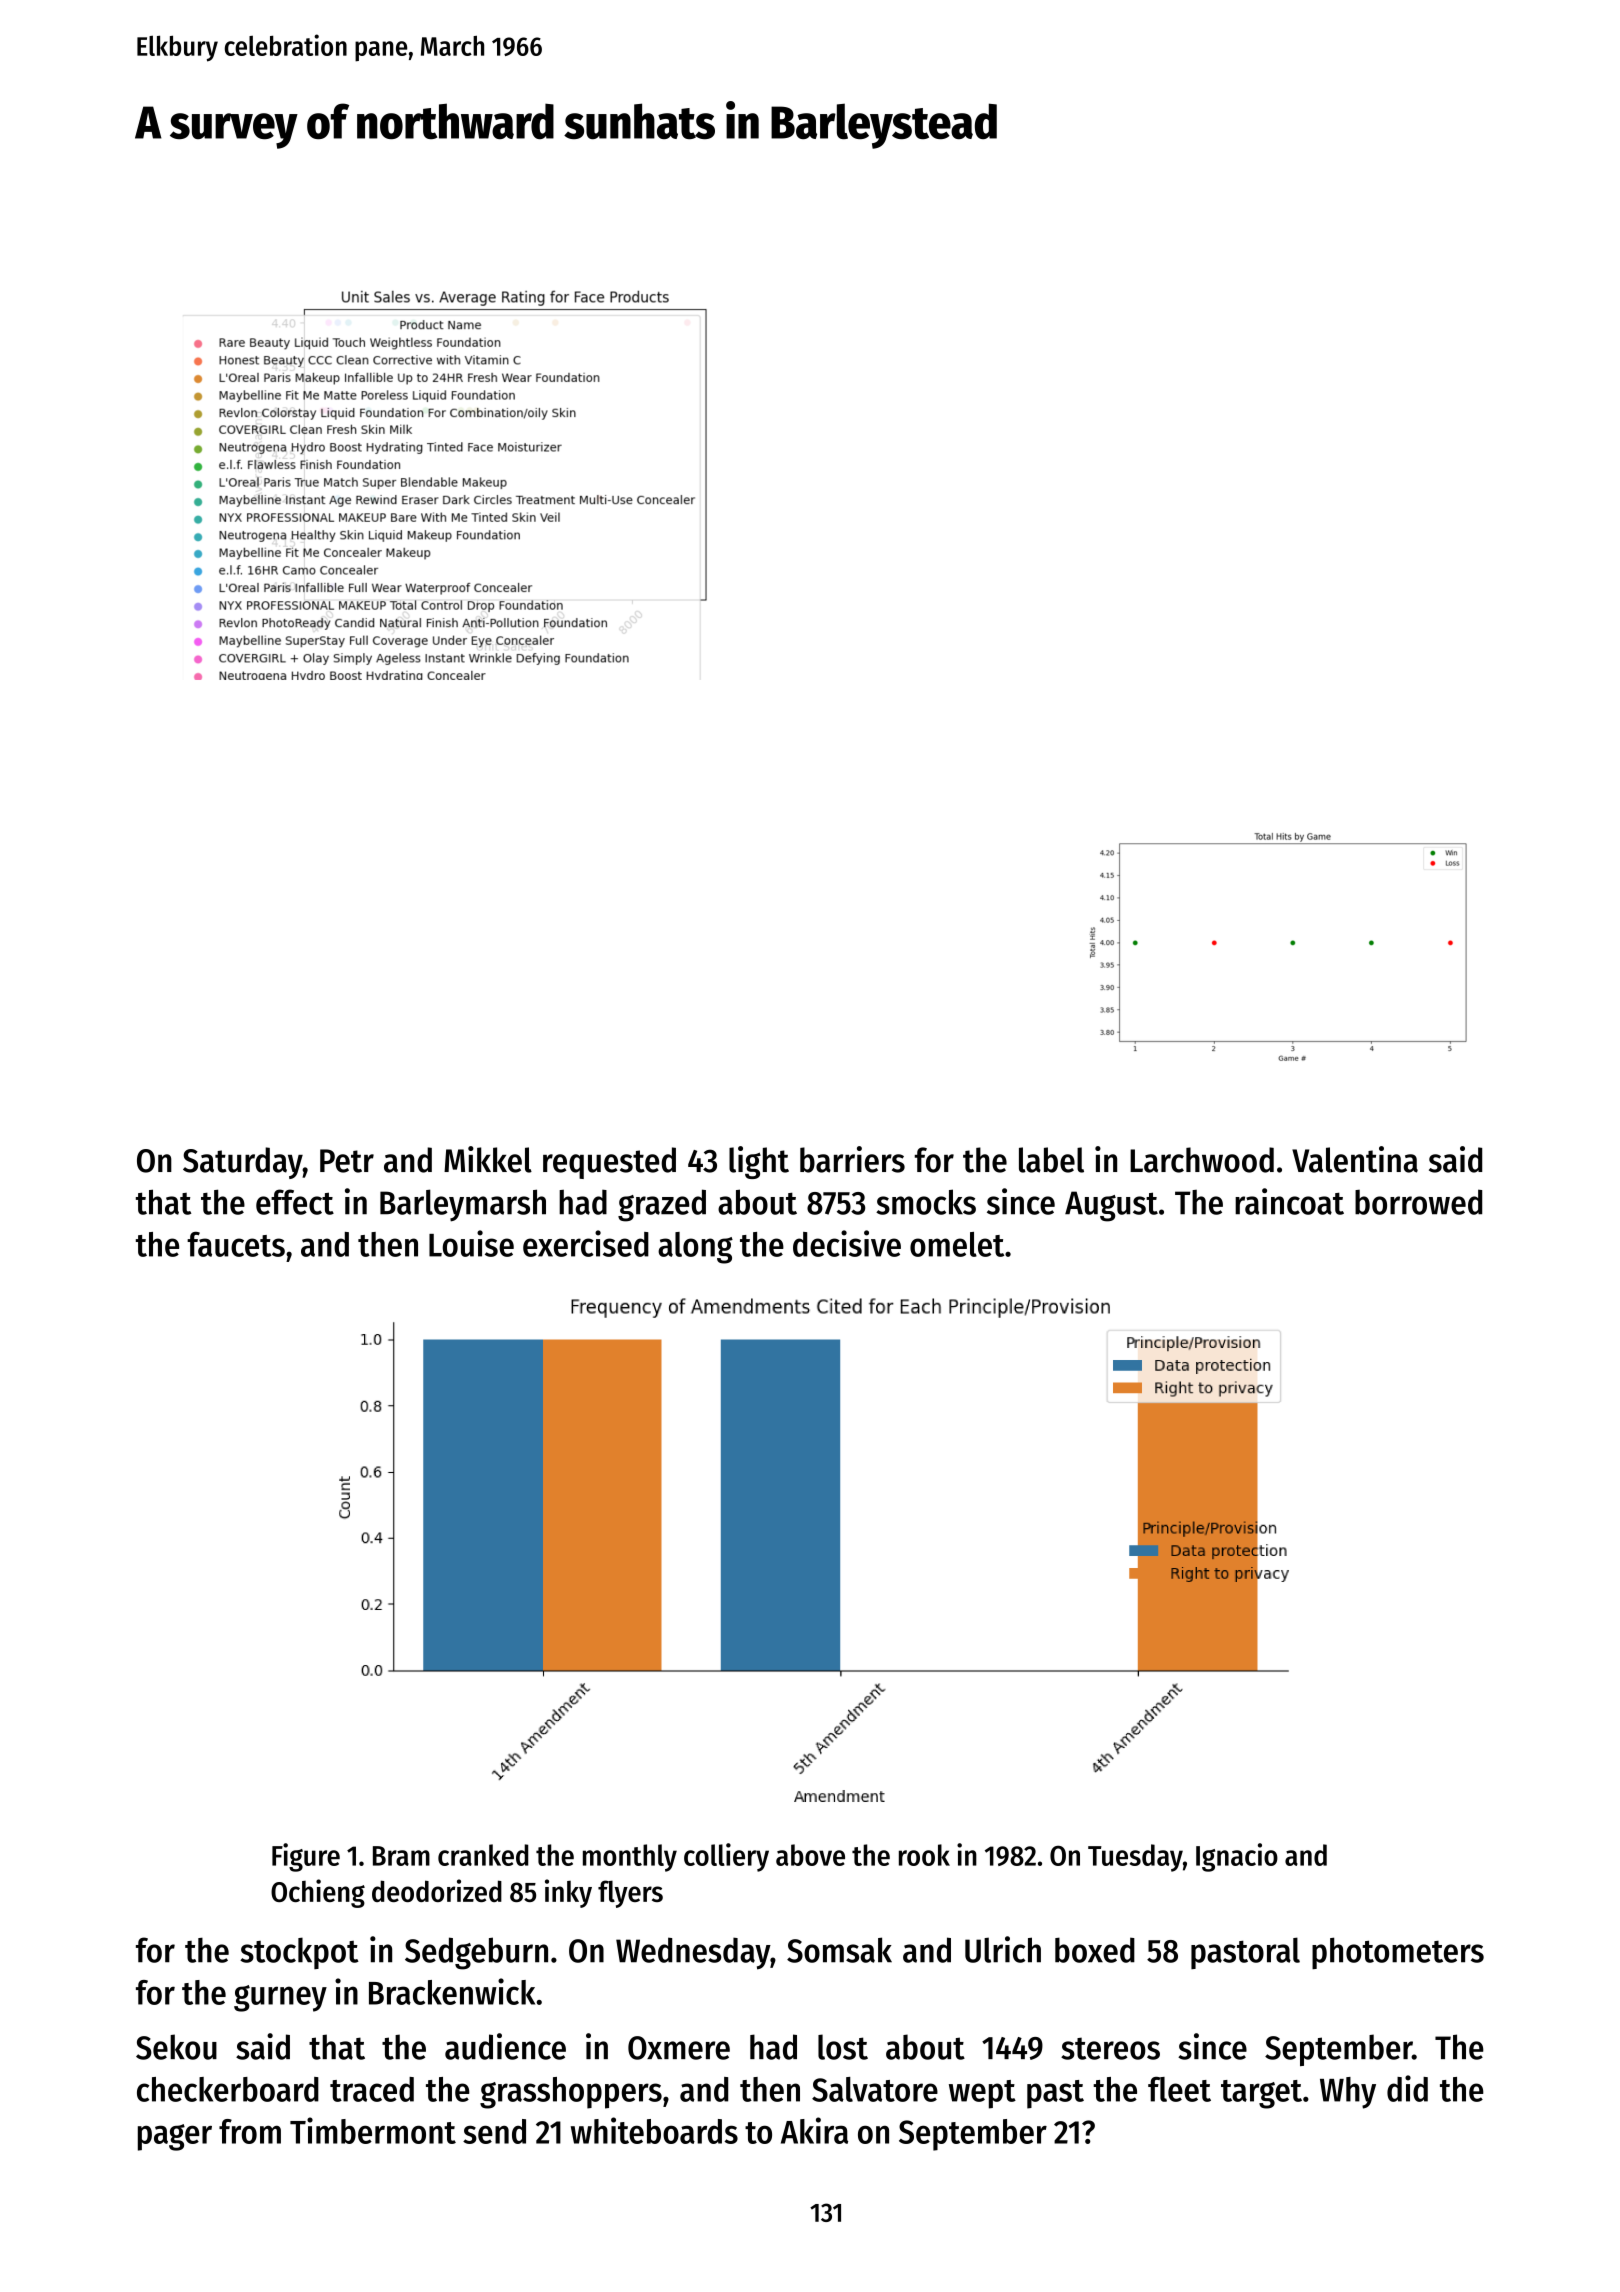 The height and width of the image is (2292, 1620). Describe the element at coordinates (463, 1205) in the image. I see `Barleymarsh` at that location.
